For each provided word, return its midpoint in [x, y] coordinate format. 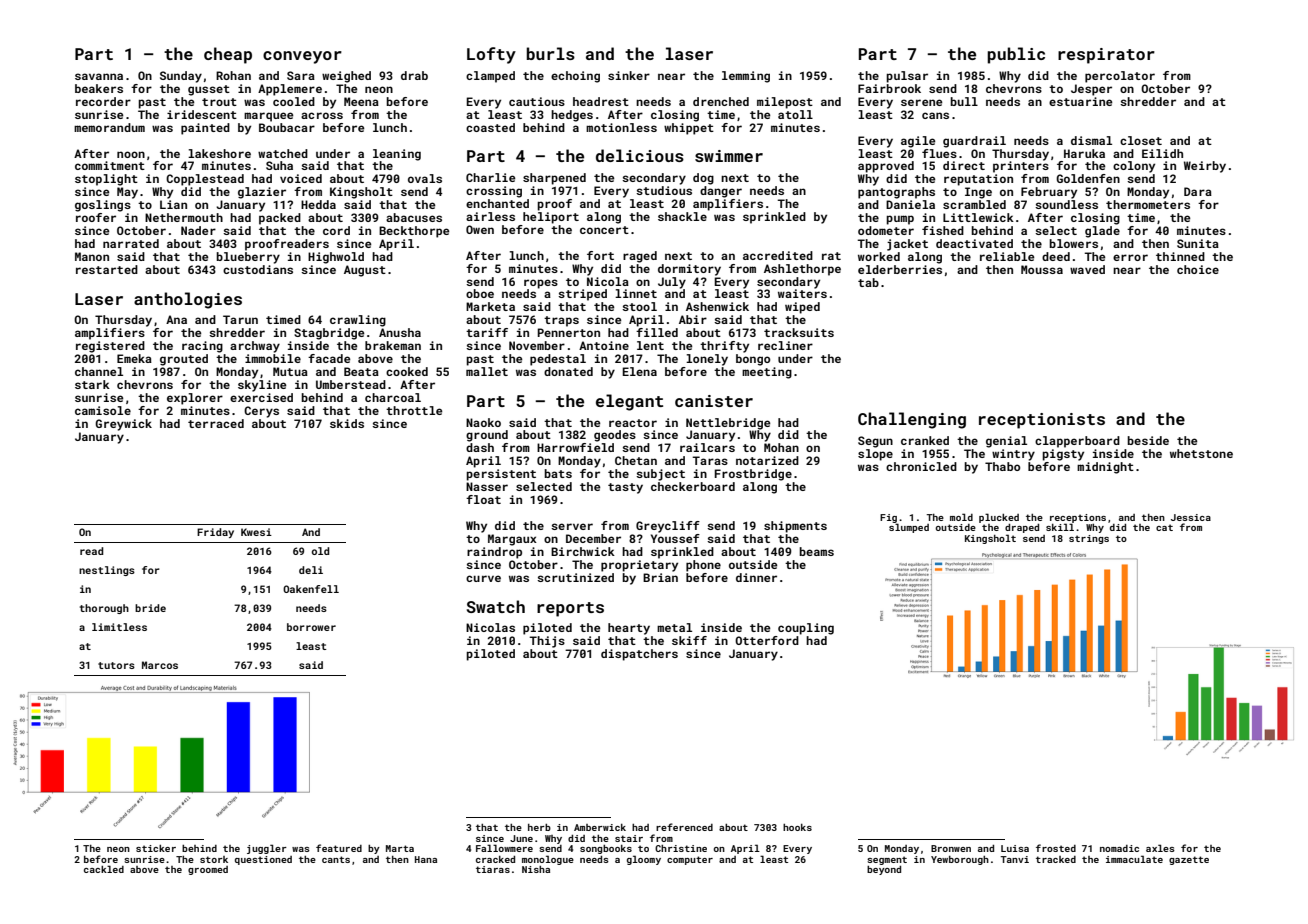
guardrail [974, 142]
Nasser [487, 486]
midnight [1105, 468]
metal [674, 627]
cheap [228, 55]
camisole [103, 410]
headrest [601, 101]
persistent [501, 475]
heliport [551, 218]
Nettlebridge [728, 424]
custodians [258, 269]
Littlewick [978, 217]
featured [339, 848]
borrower [311, 627]
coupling [806, 629]
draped [1022, 528]
